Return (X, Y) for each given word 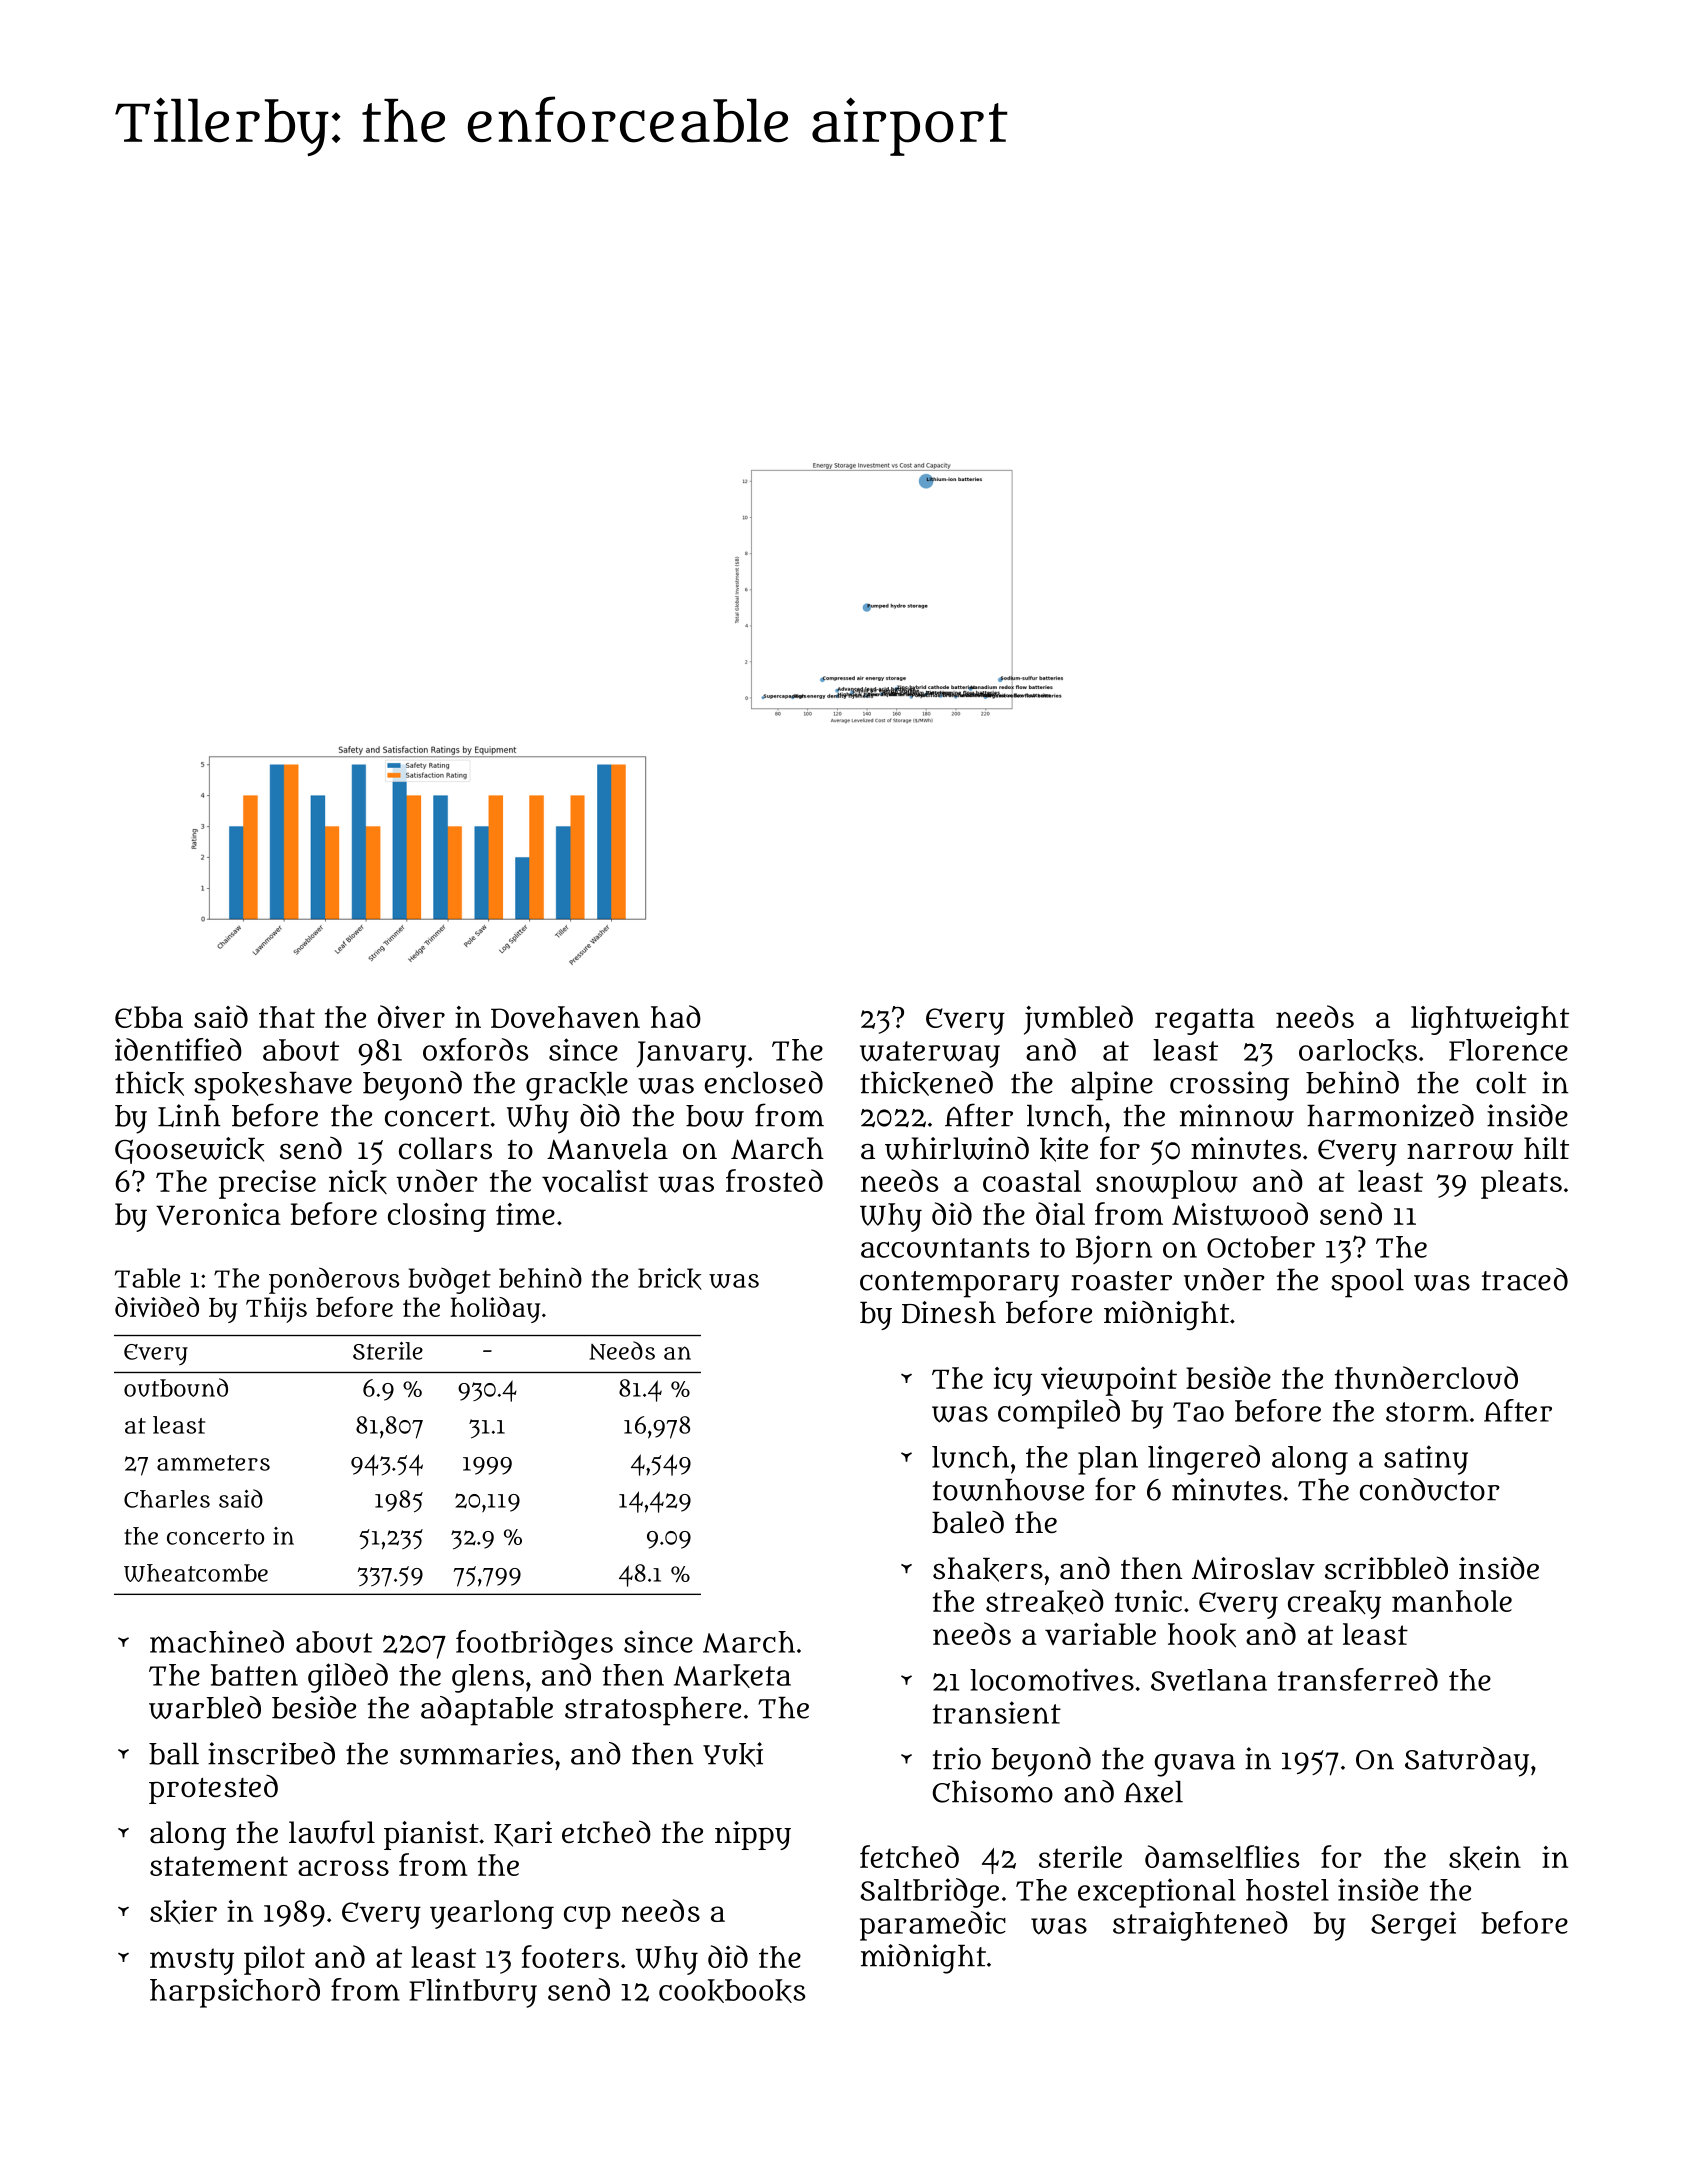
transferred (1357, 1679)
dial (1060, 1213)
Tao (1198, 1412)
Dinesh (949, 1312)
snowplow (1167, 1184)
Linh (189, 1115)
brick (670, 1279)
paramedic (933, 1926)
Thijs (276, 1310)
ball (174, 1754)
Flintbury (473, 1993)
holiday (495, 1310)
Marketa (732, 1676)
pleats (1521, 1184)
